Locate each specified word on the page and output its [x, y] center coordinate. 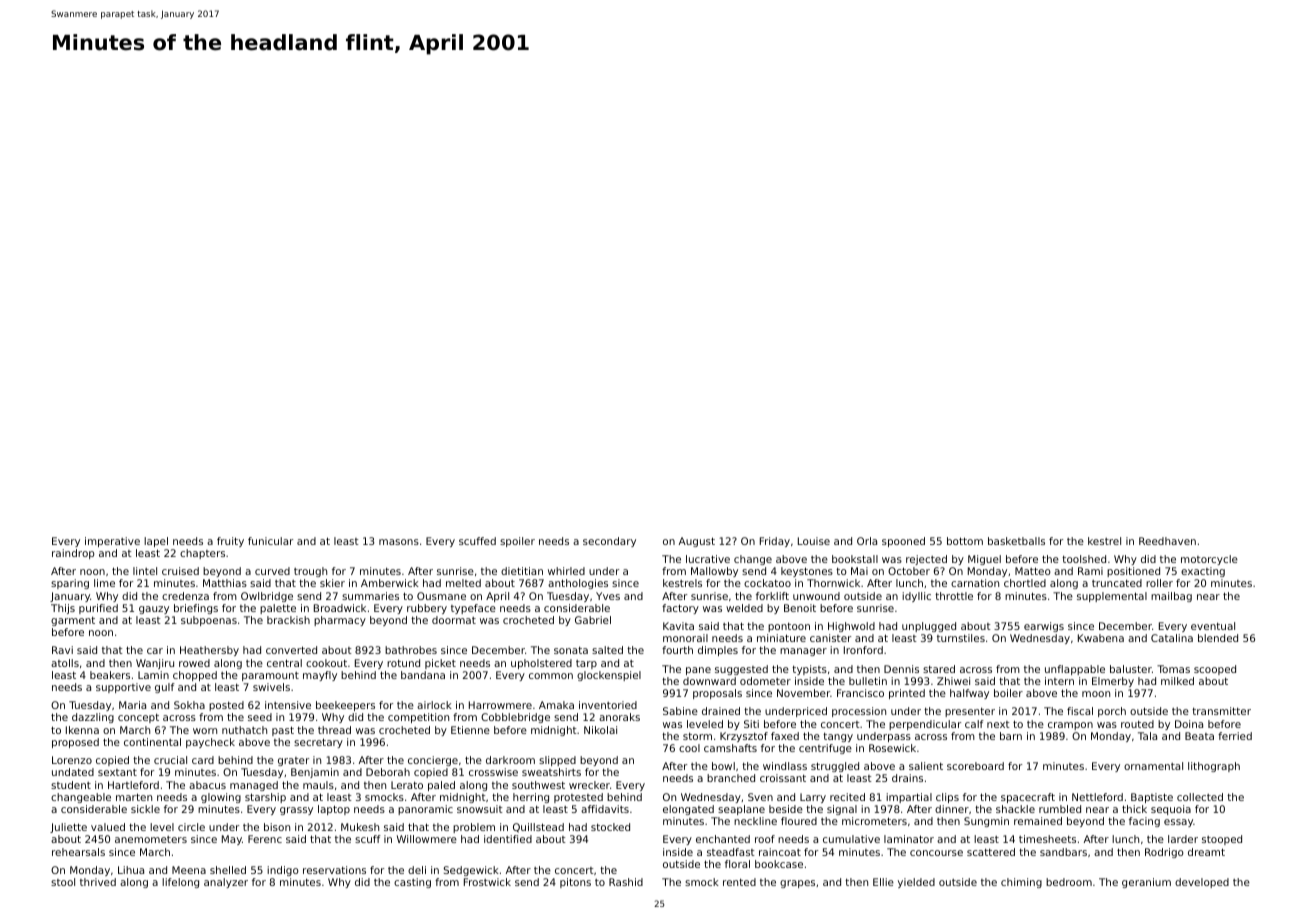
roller [1159, 583]
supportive [123, 688]
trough [310, 572]
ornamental [1153, 766]
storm [697, 736]
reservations [334, 870]
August [697, 542]
